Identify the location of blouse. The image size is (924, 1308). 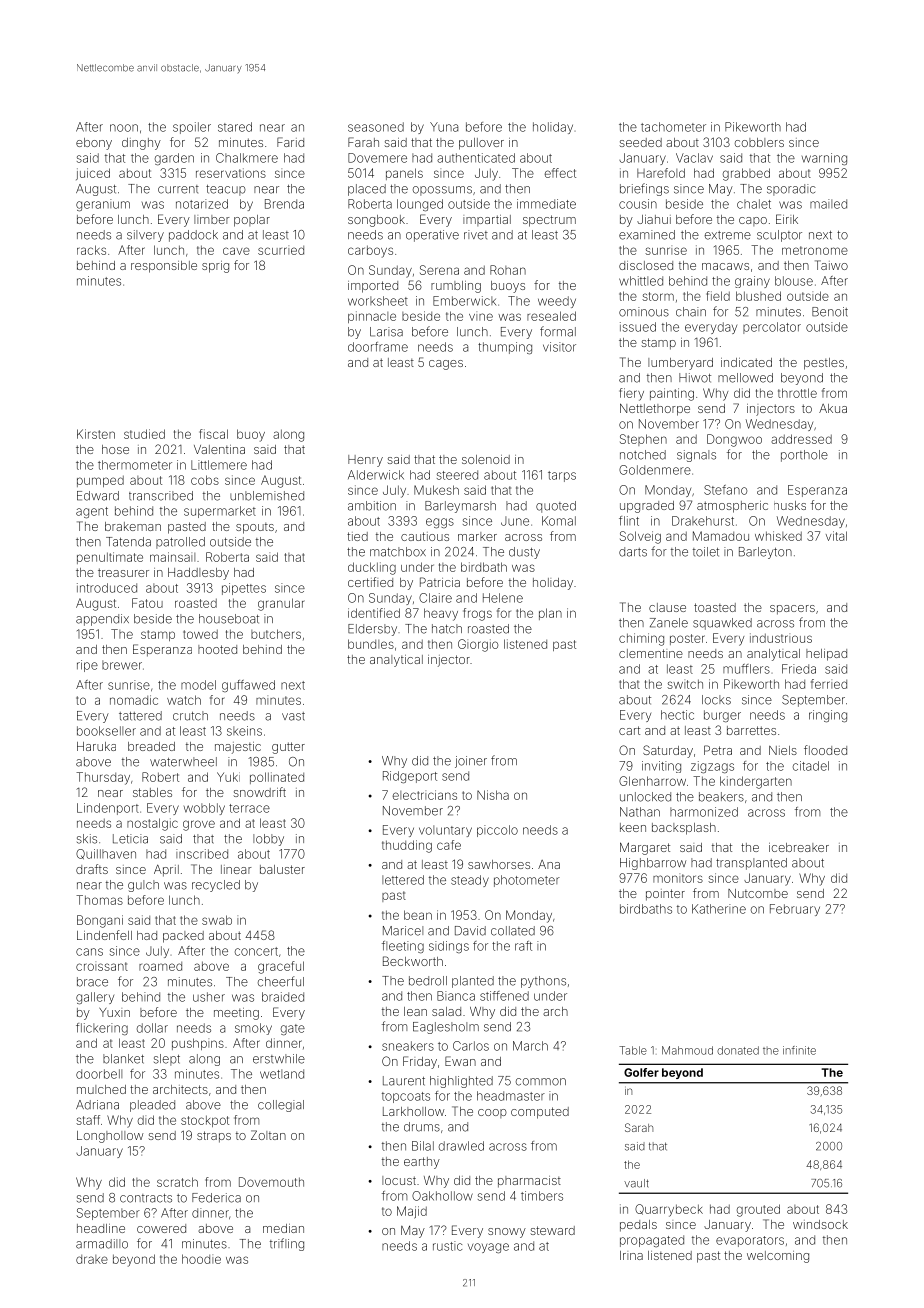
(794, 281).
